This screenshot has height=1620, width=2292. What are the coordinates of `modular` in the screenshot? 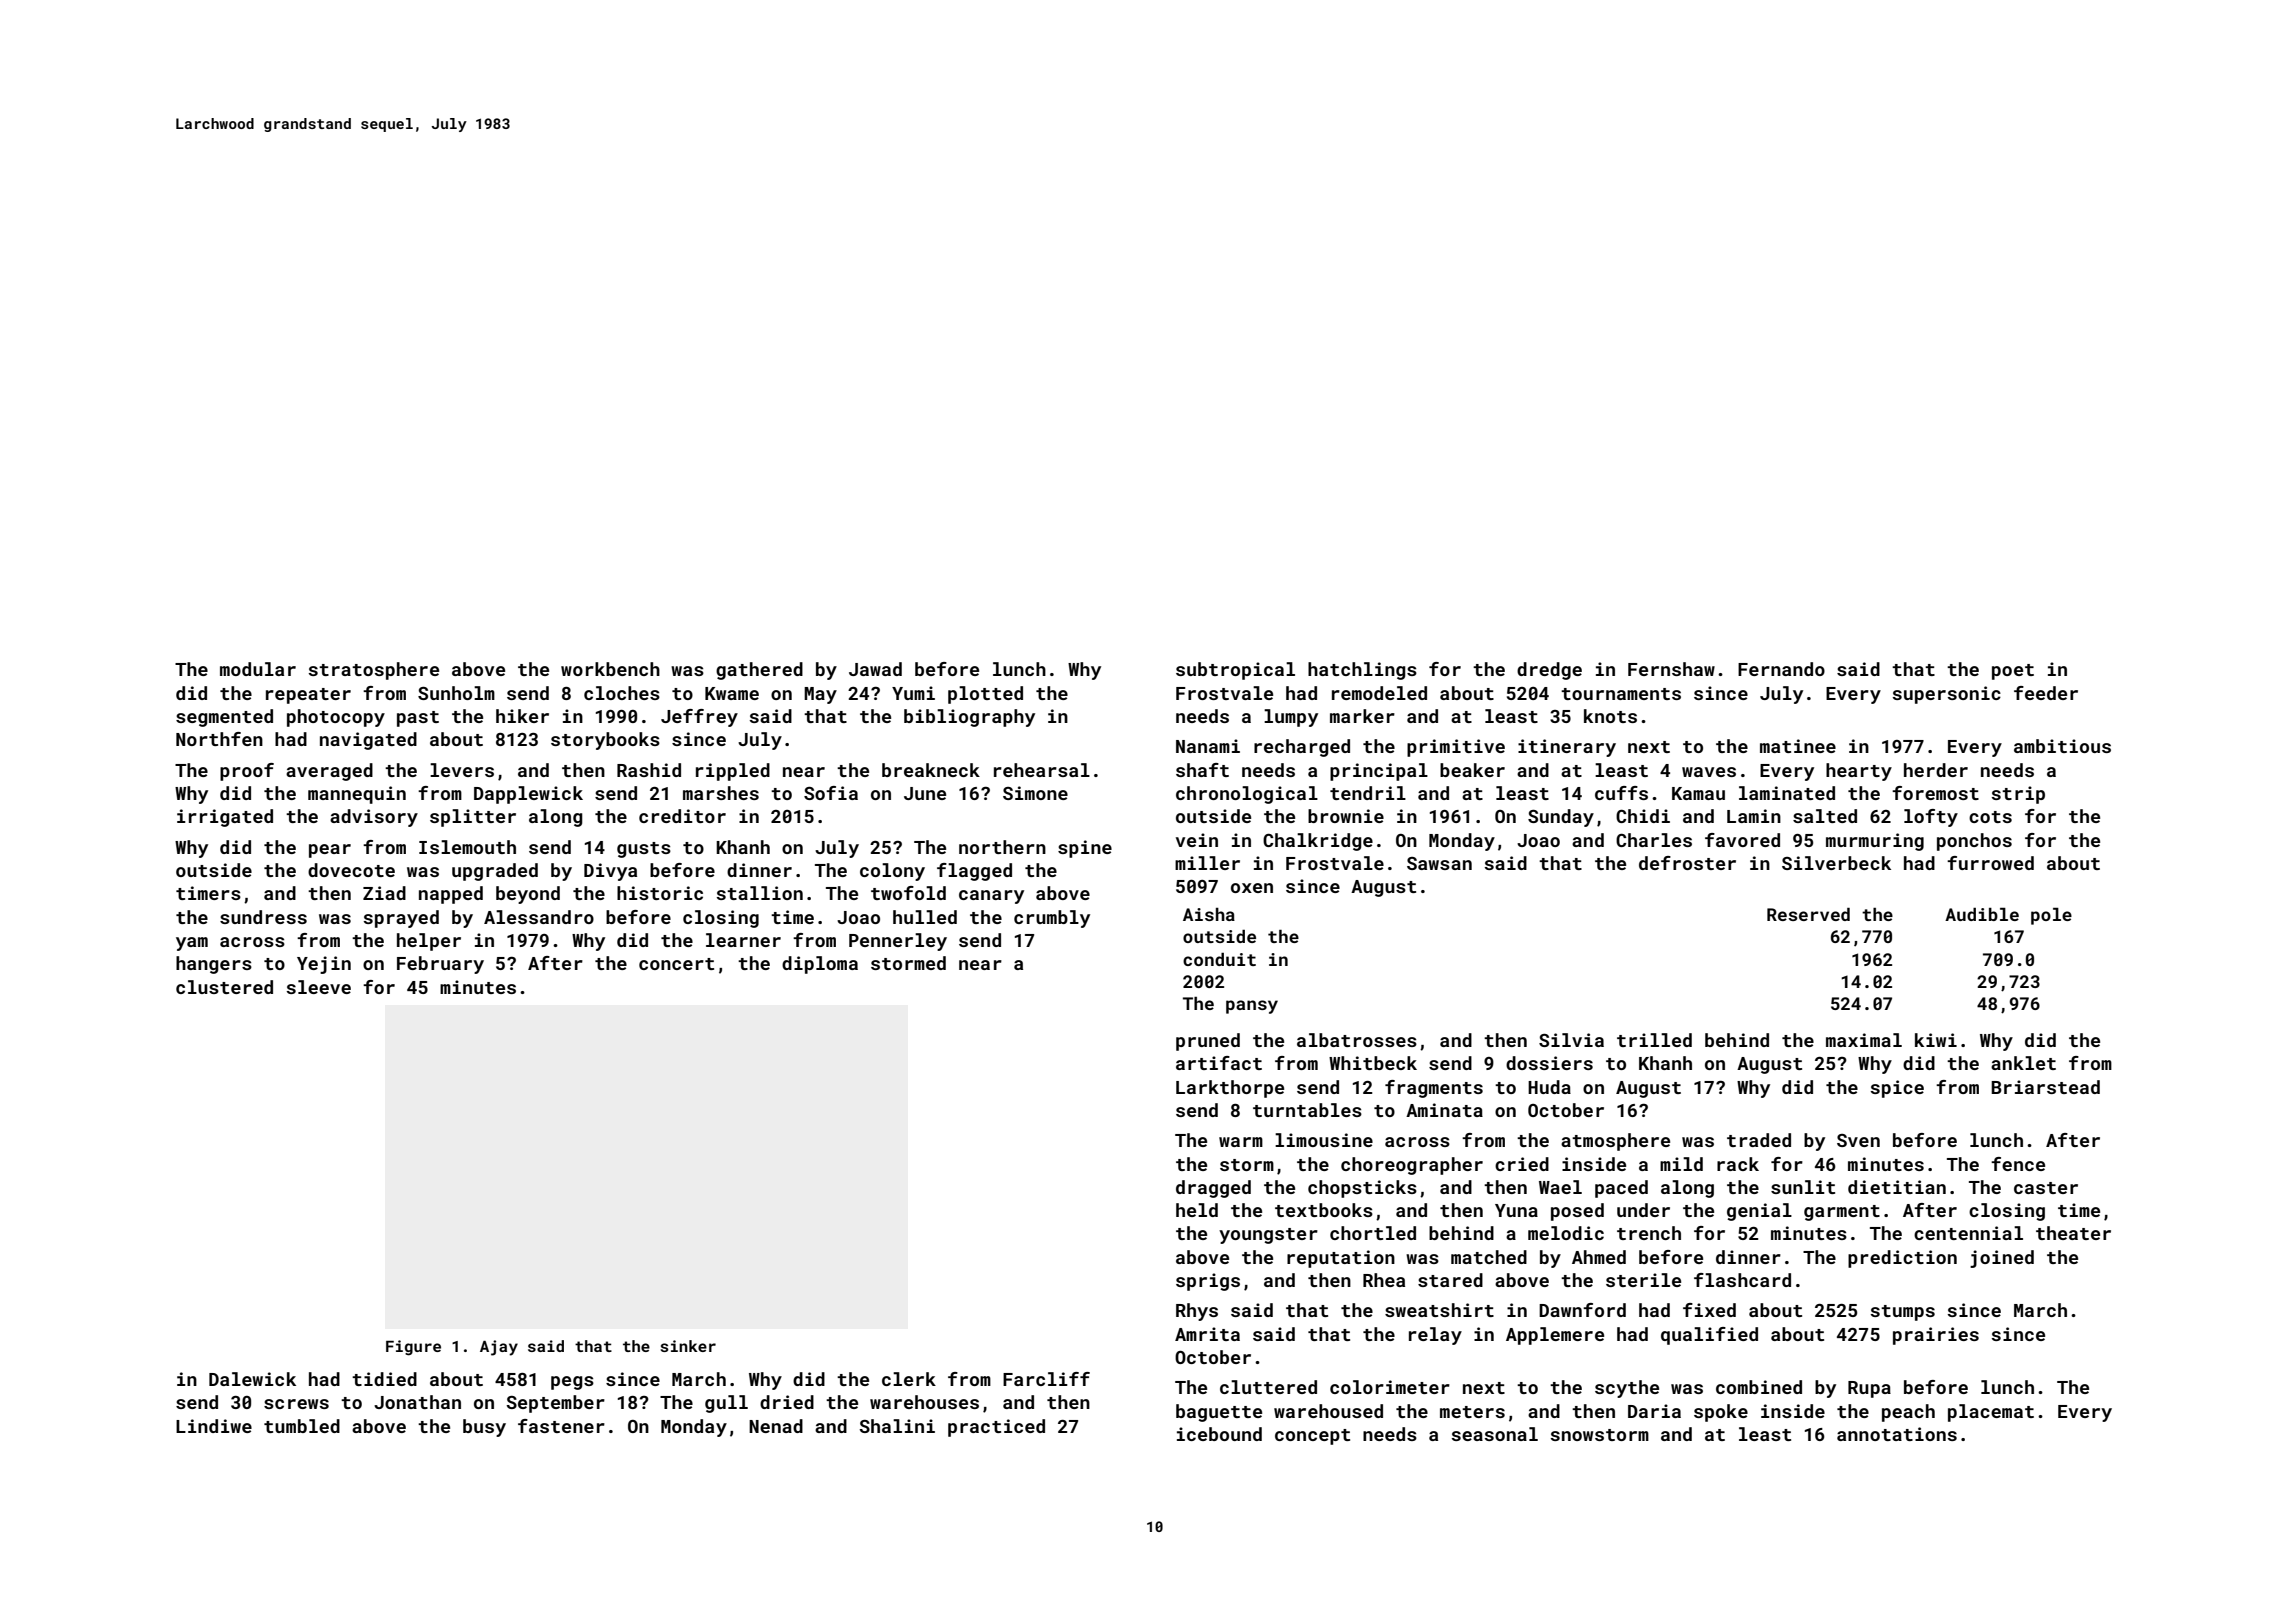 It's located at (258, 669).
